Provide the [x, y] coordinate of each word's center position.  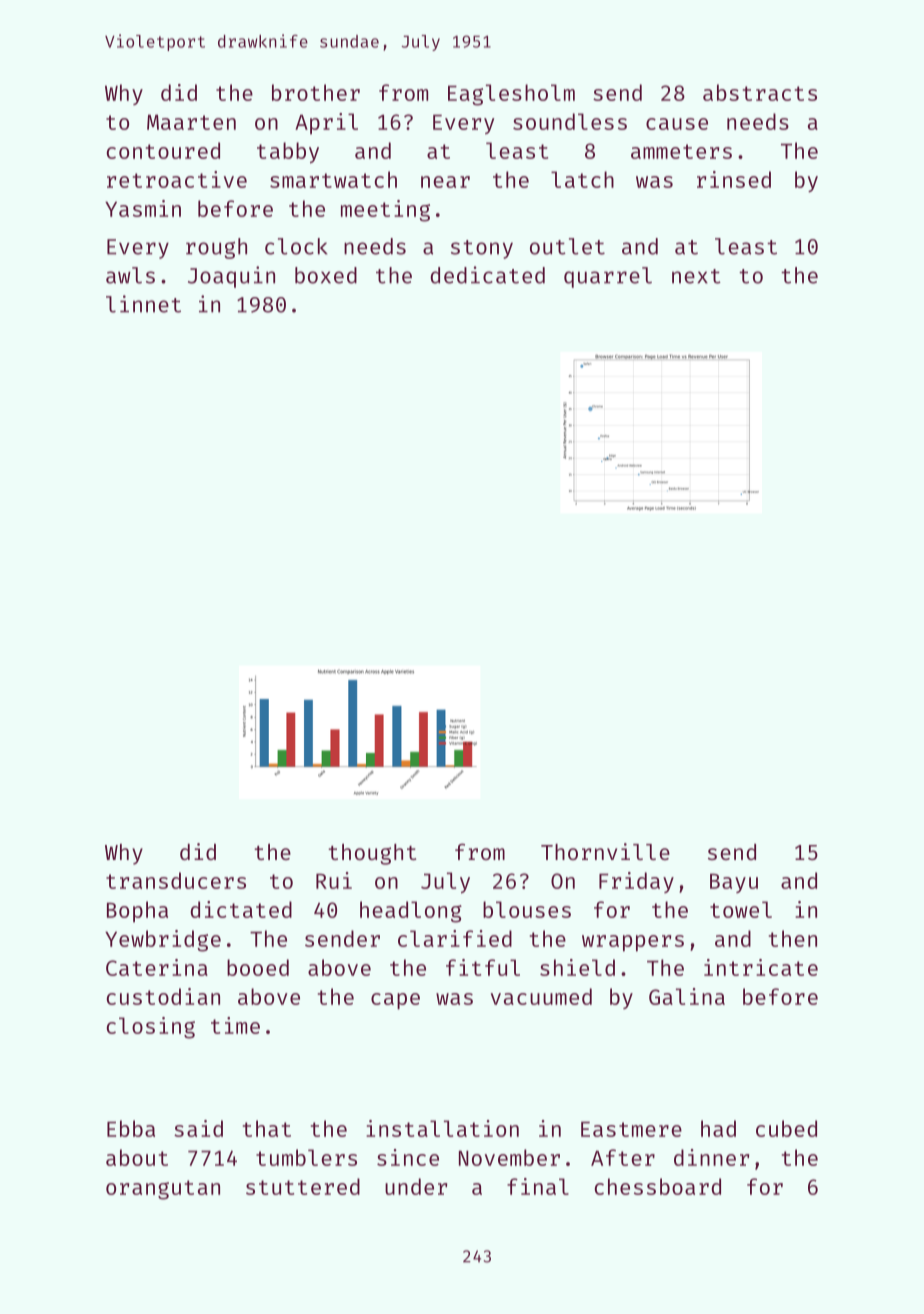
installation [442, 1128]
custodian [163, 996]
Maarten [191, 122]
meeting [385, 211]
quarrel [608, 277]
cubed [786, 1128]
